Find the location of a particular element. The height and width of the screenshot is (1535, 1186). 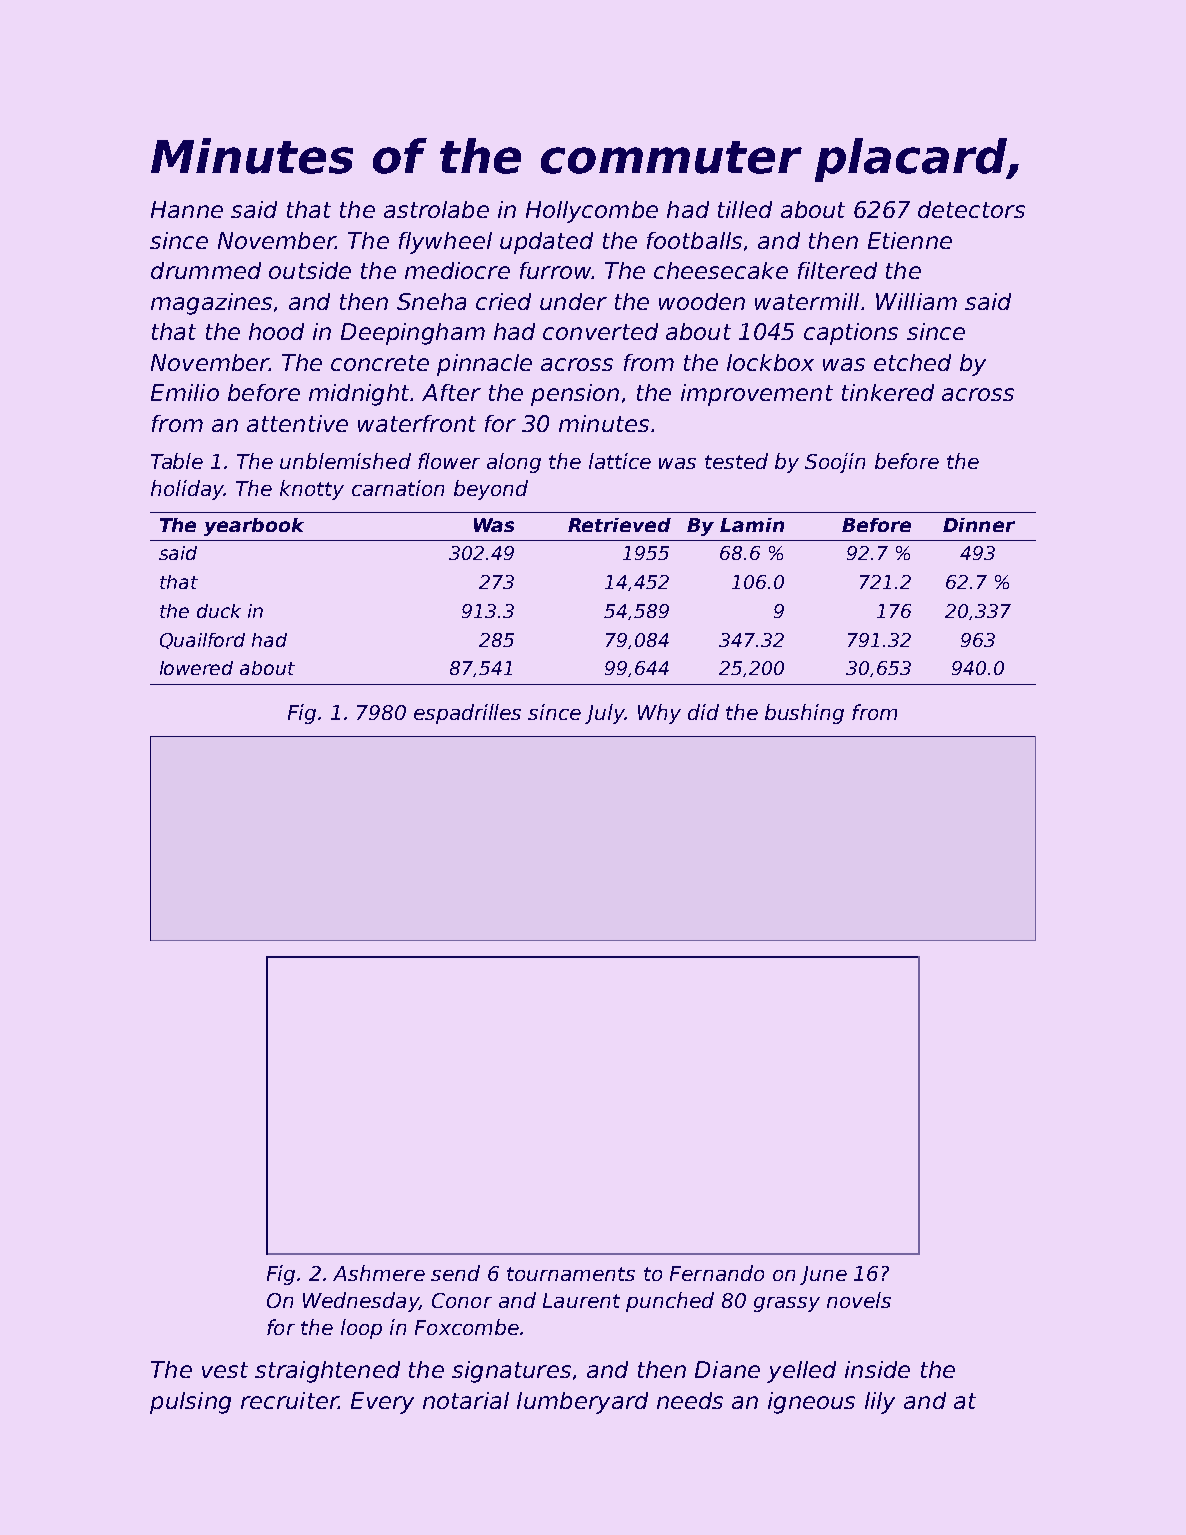

notarial is located at coordinates (466, 1400).
